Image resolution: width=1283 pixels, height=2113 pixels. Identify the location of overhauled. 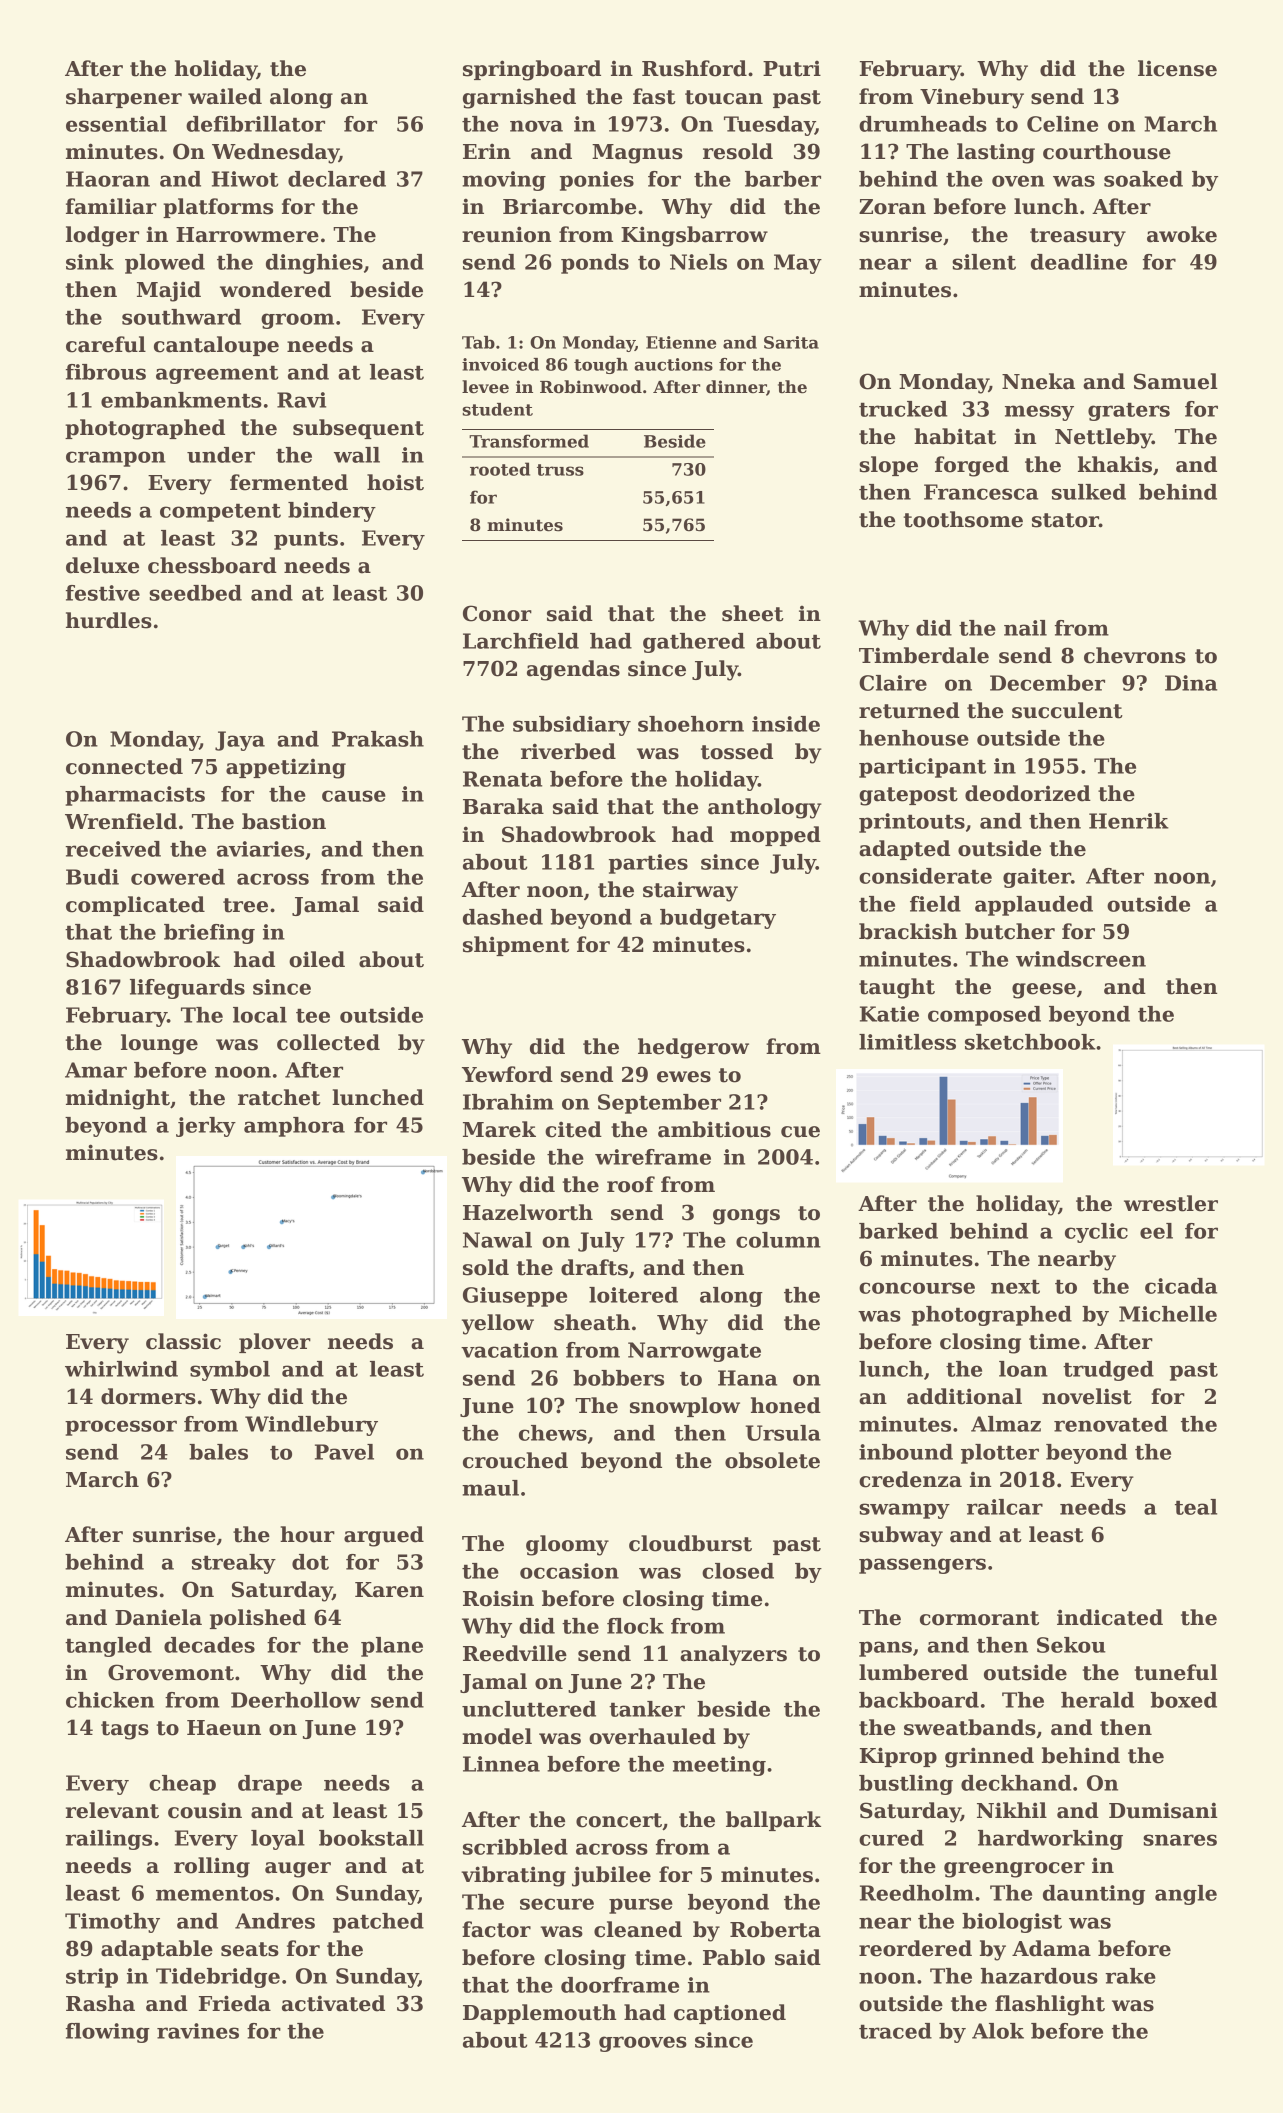
(652, 1736).
